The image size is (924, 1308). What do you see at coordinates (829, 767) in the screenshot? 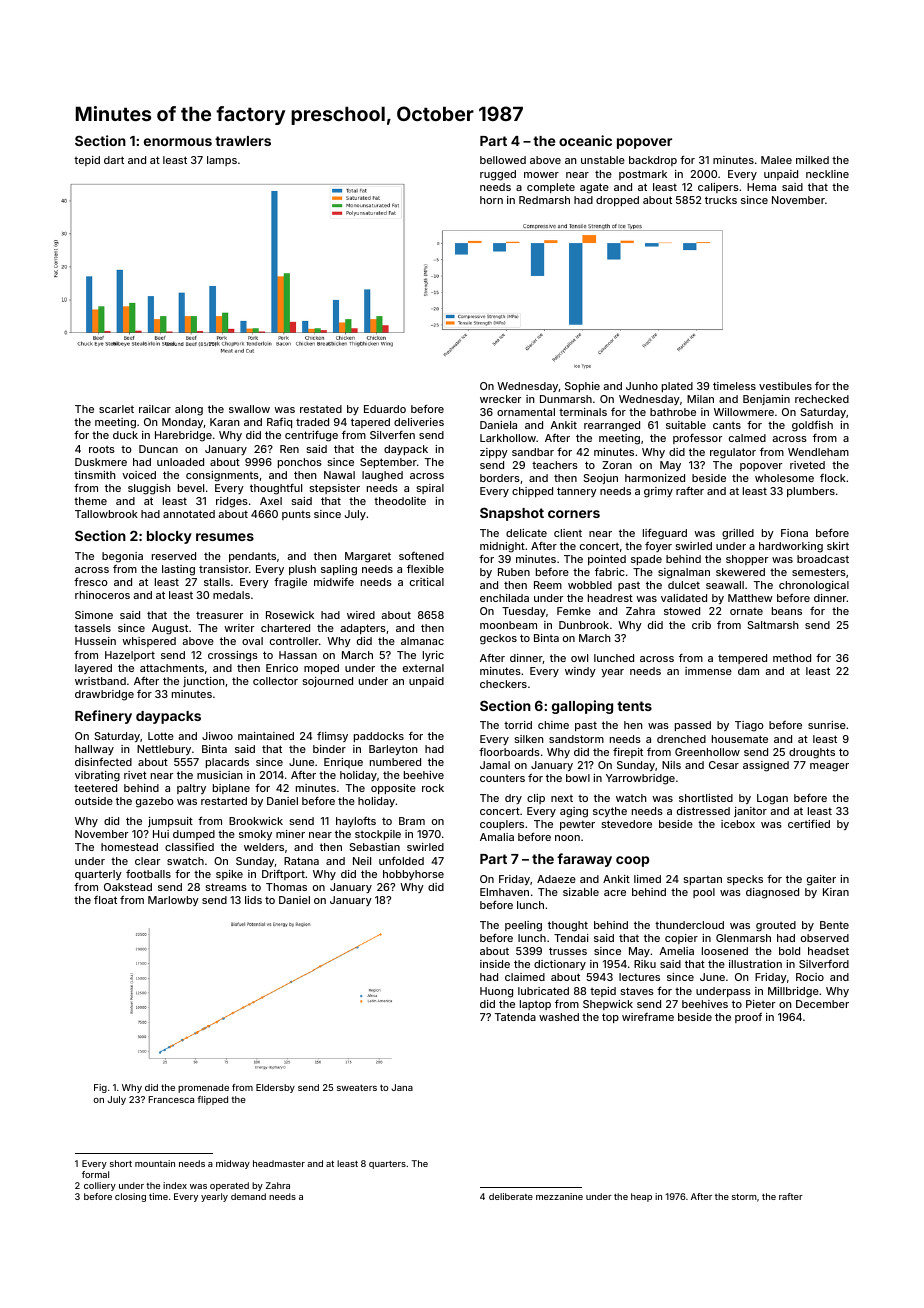
I see `meager` at bounding box center [829, 767].
